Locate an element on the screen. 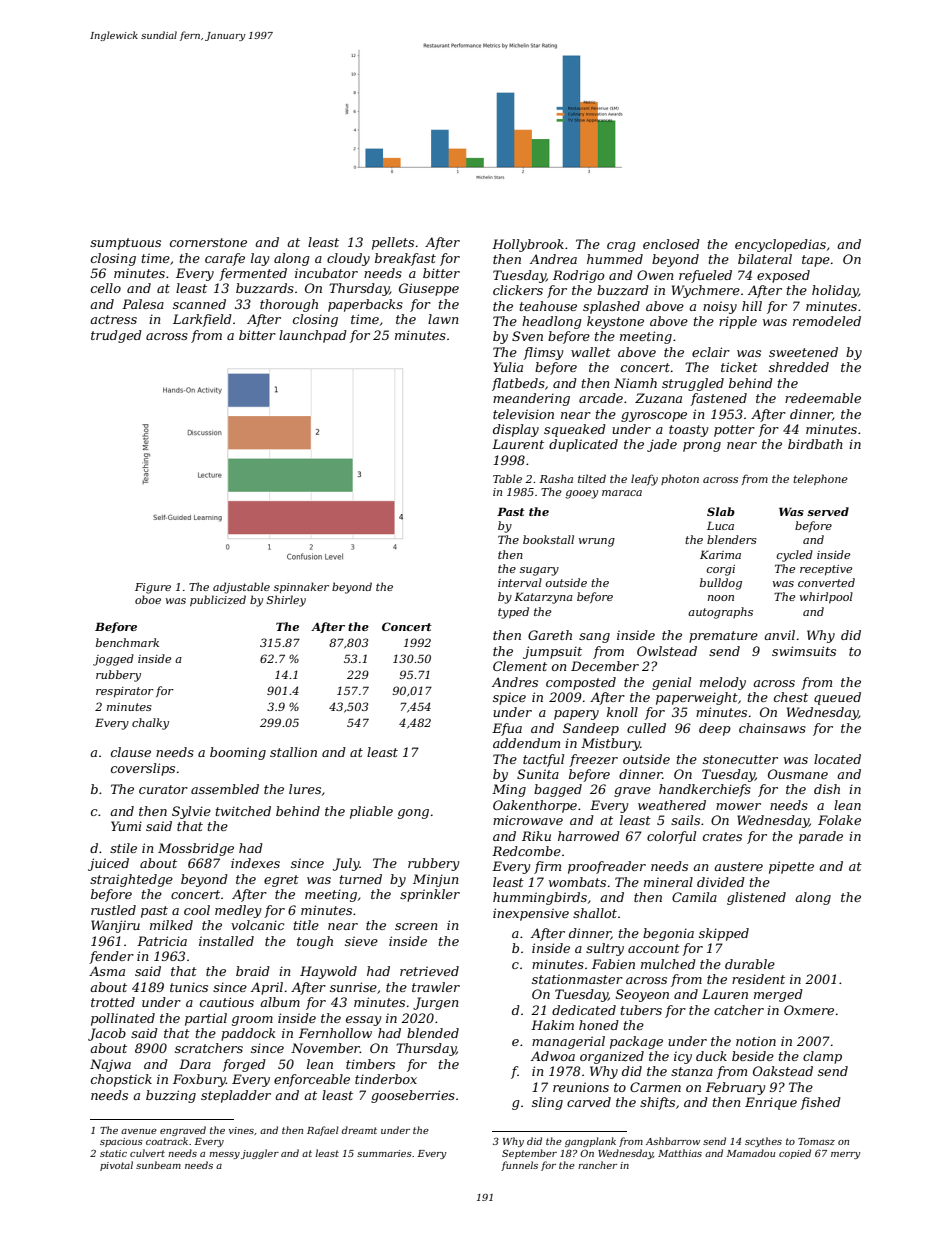 The height and width of the screenshot is (1233, 952). pipette is located at coordinates (791, 867).
